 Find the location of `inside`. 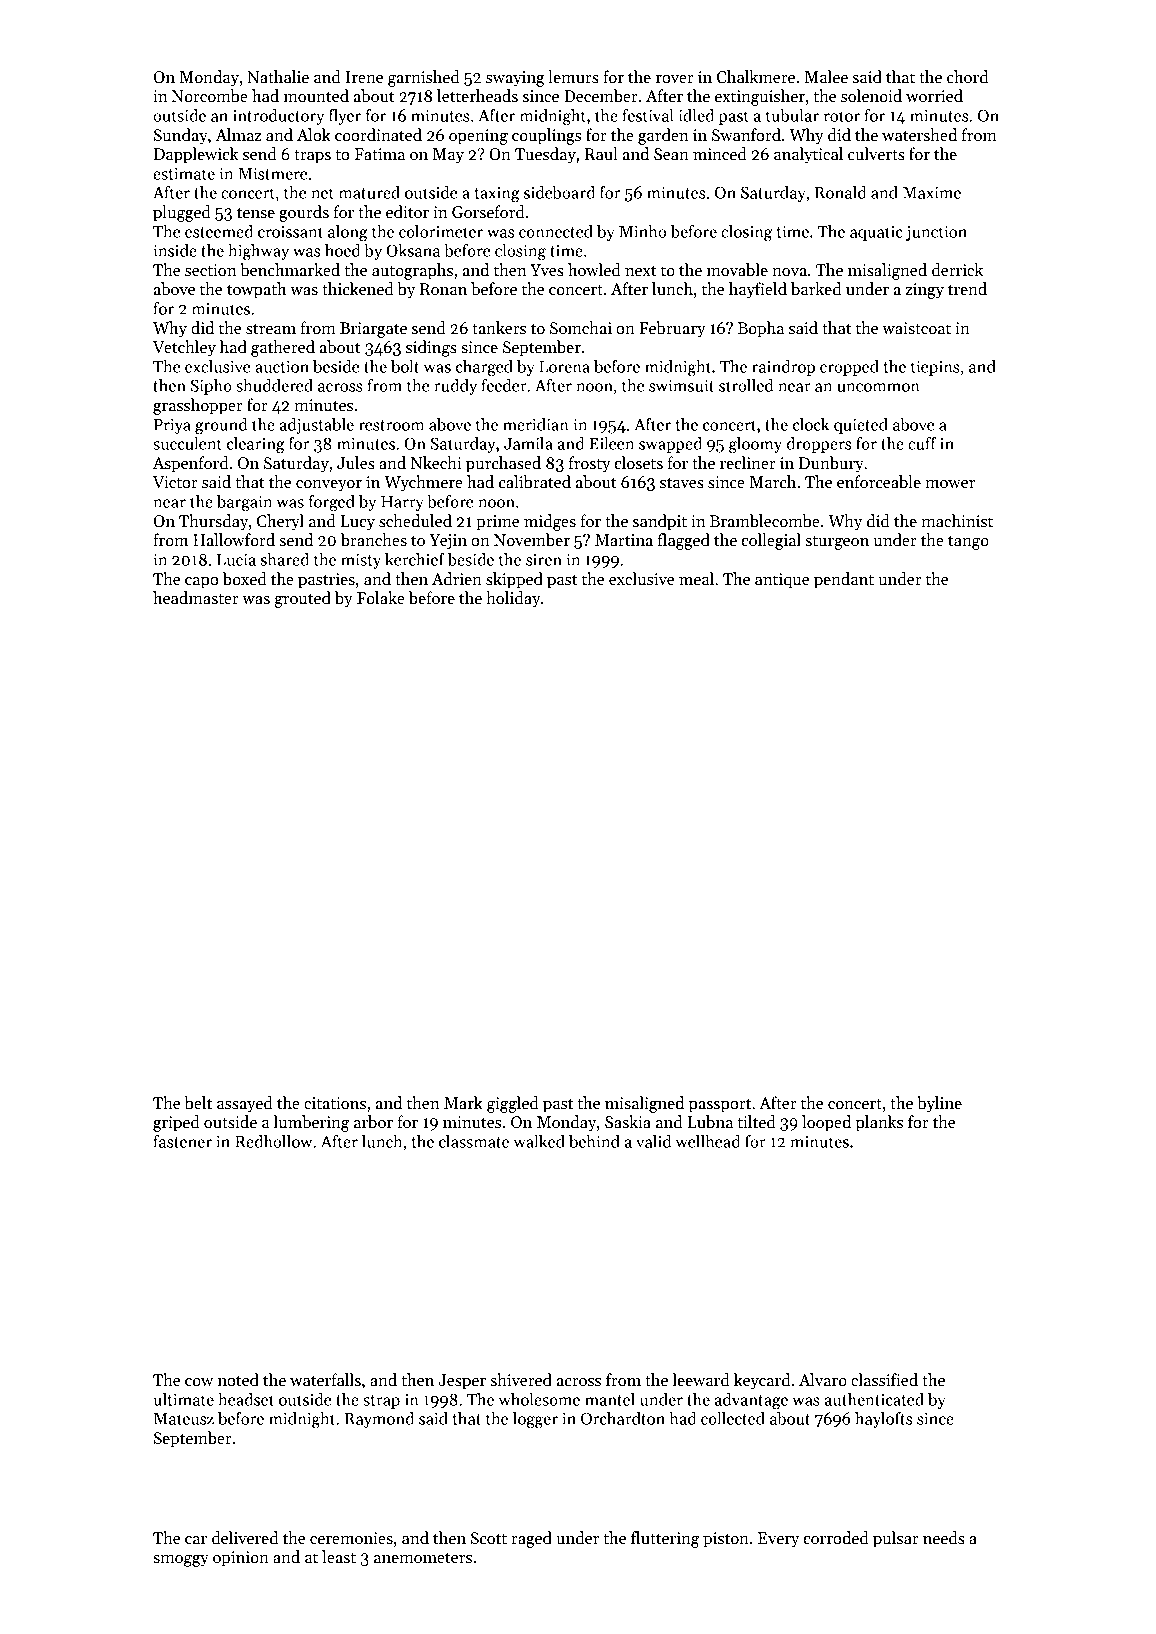

inside is located at coordinates (175, 250).
